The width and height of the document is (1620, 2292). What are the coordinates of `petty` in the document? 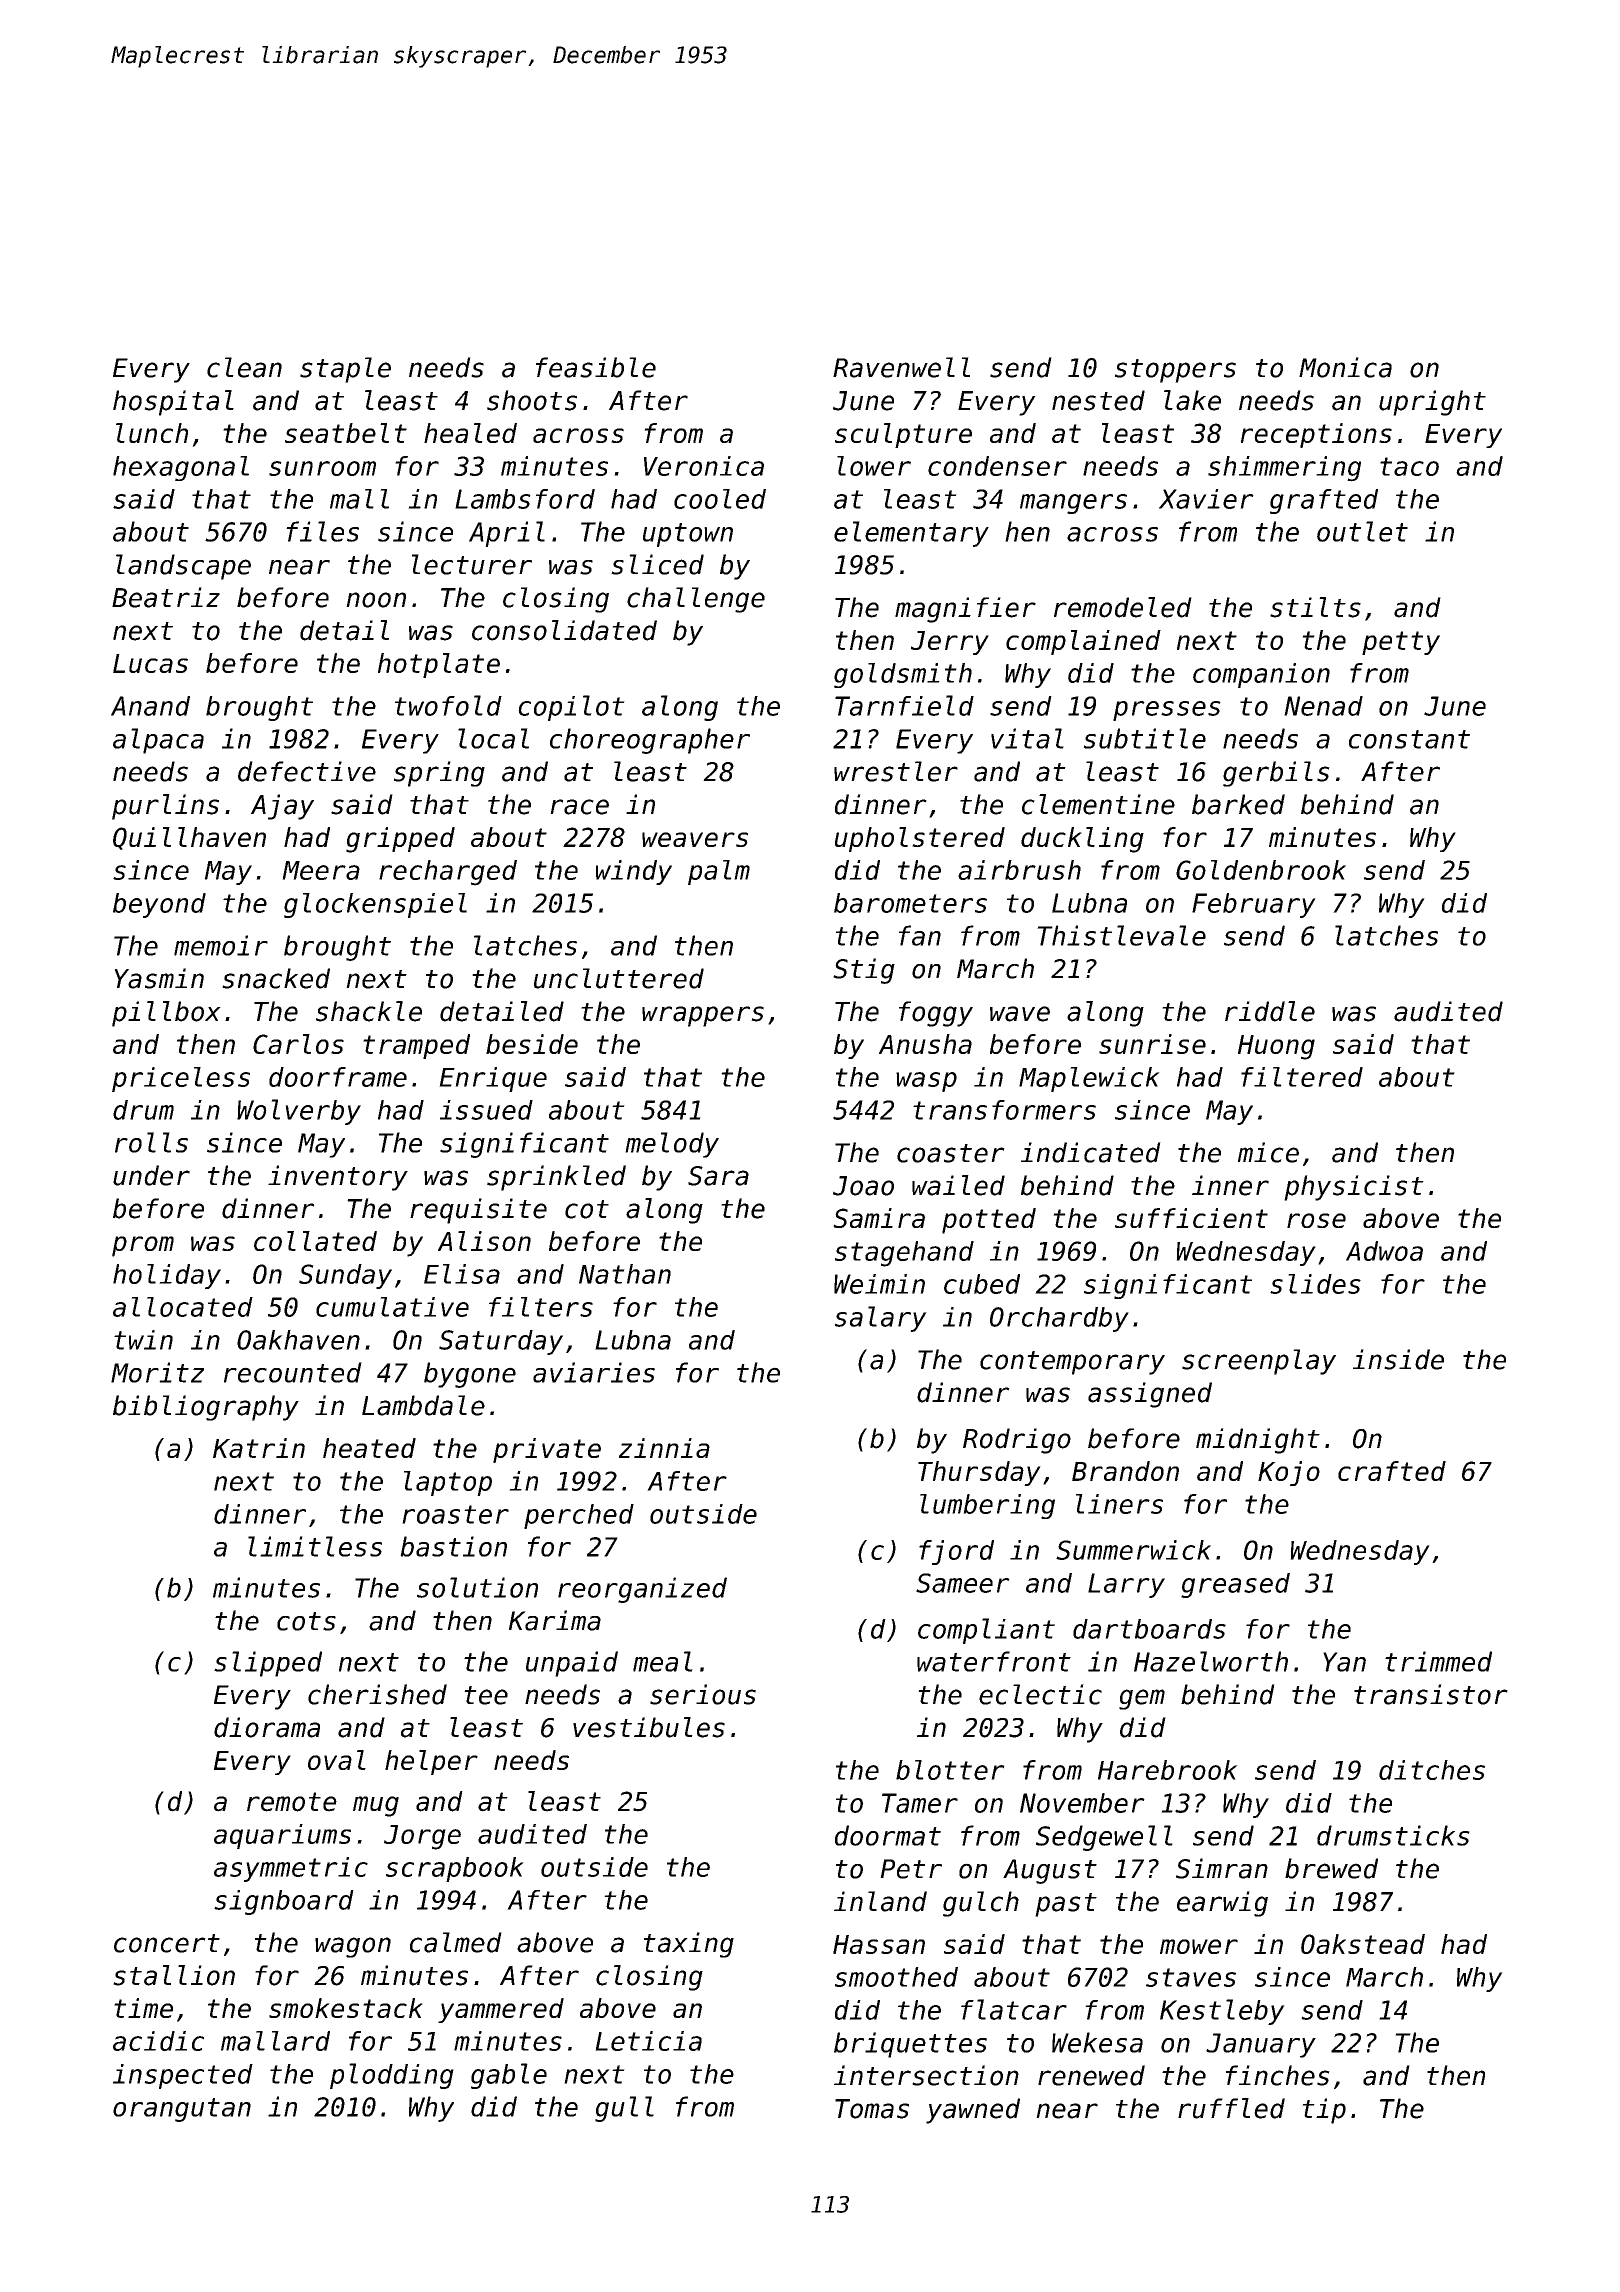 It's located at (1401, 643).
